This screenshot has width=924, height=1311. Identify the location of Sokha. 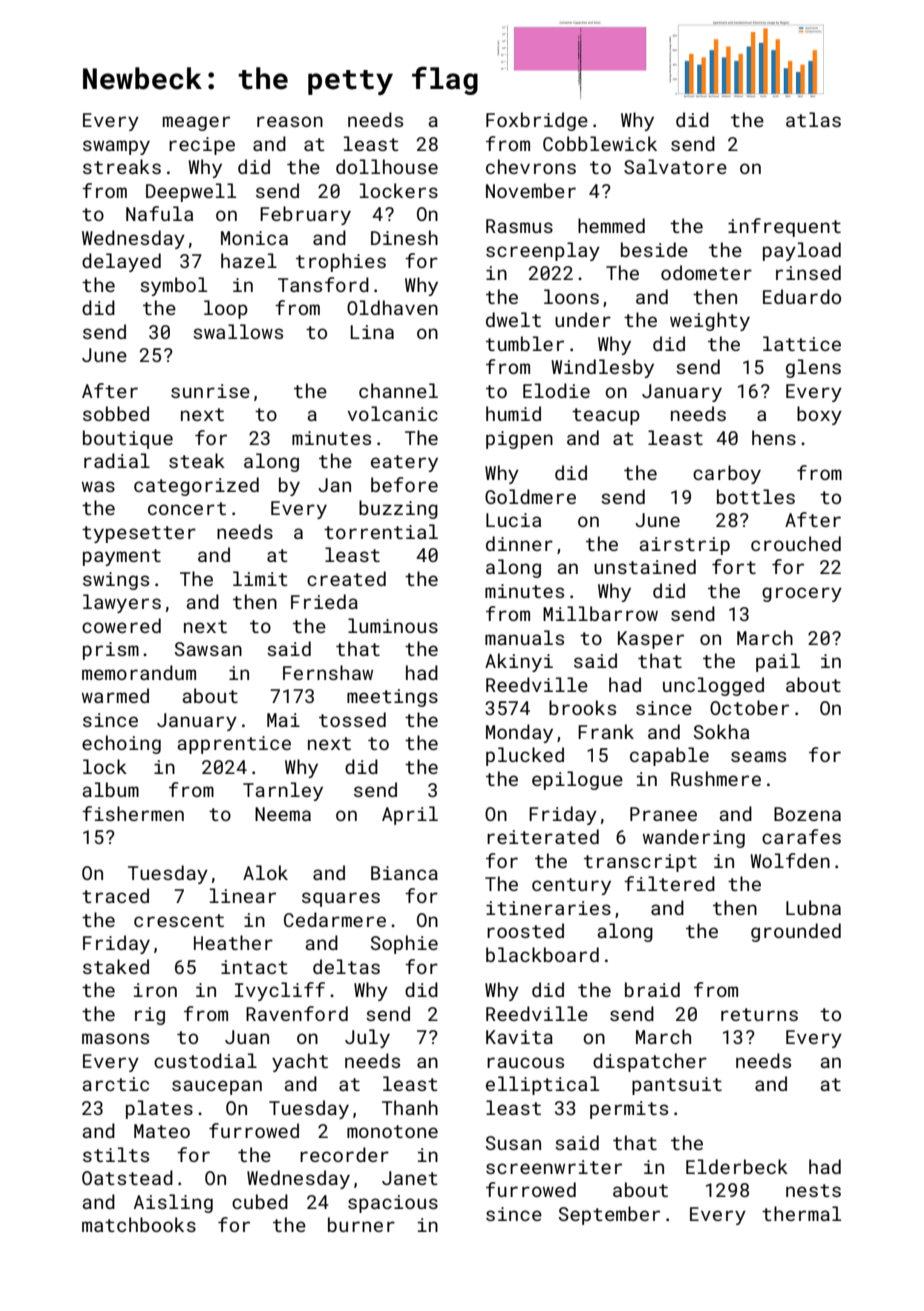
(721, 731).
